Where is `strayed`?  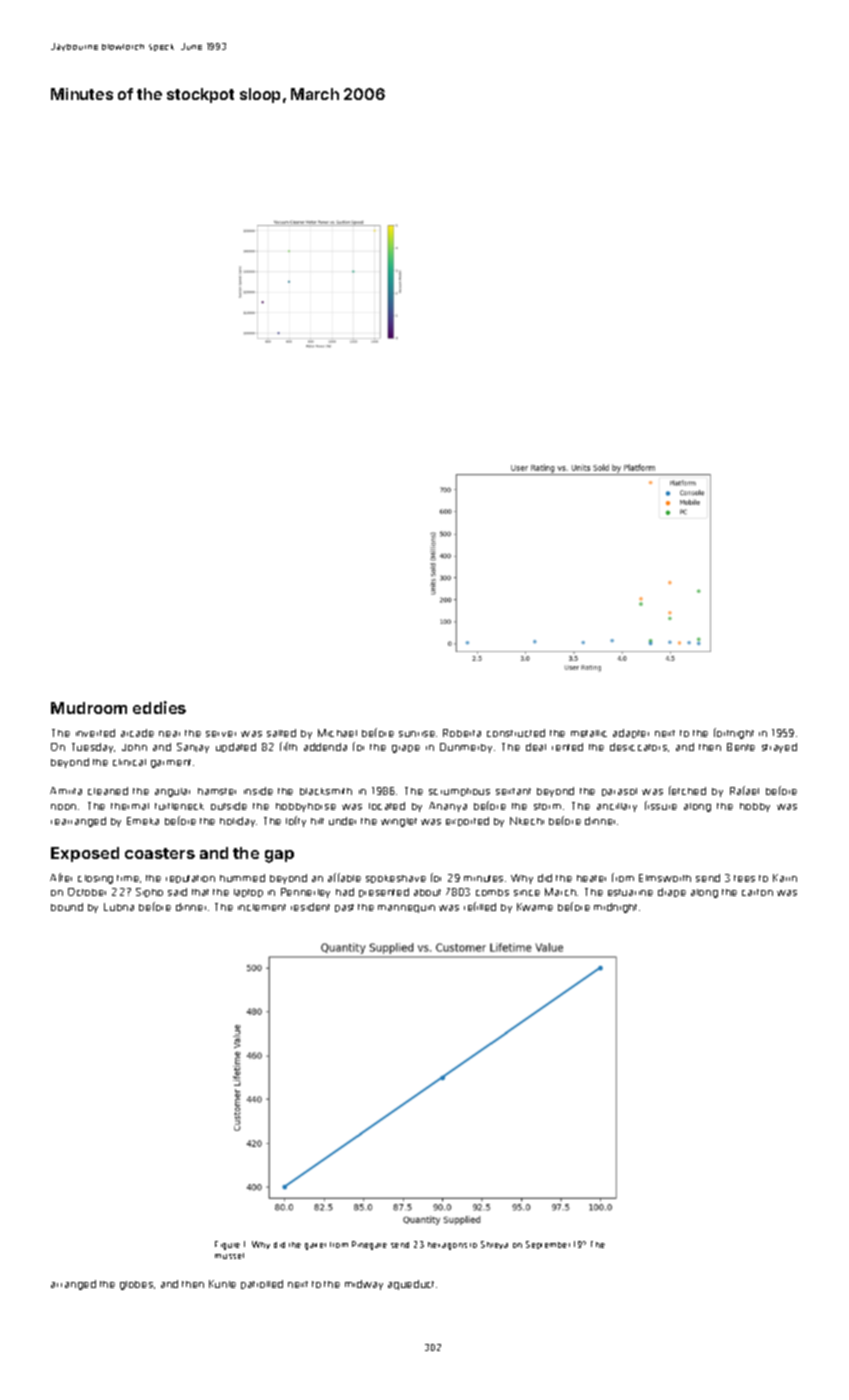
strayed is located at coordinates (779, 748).
